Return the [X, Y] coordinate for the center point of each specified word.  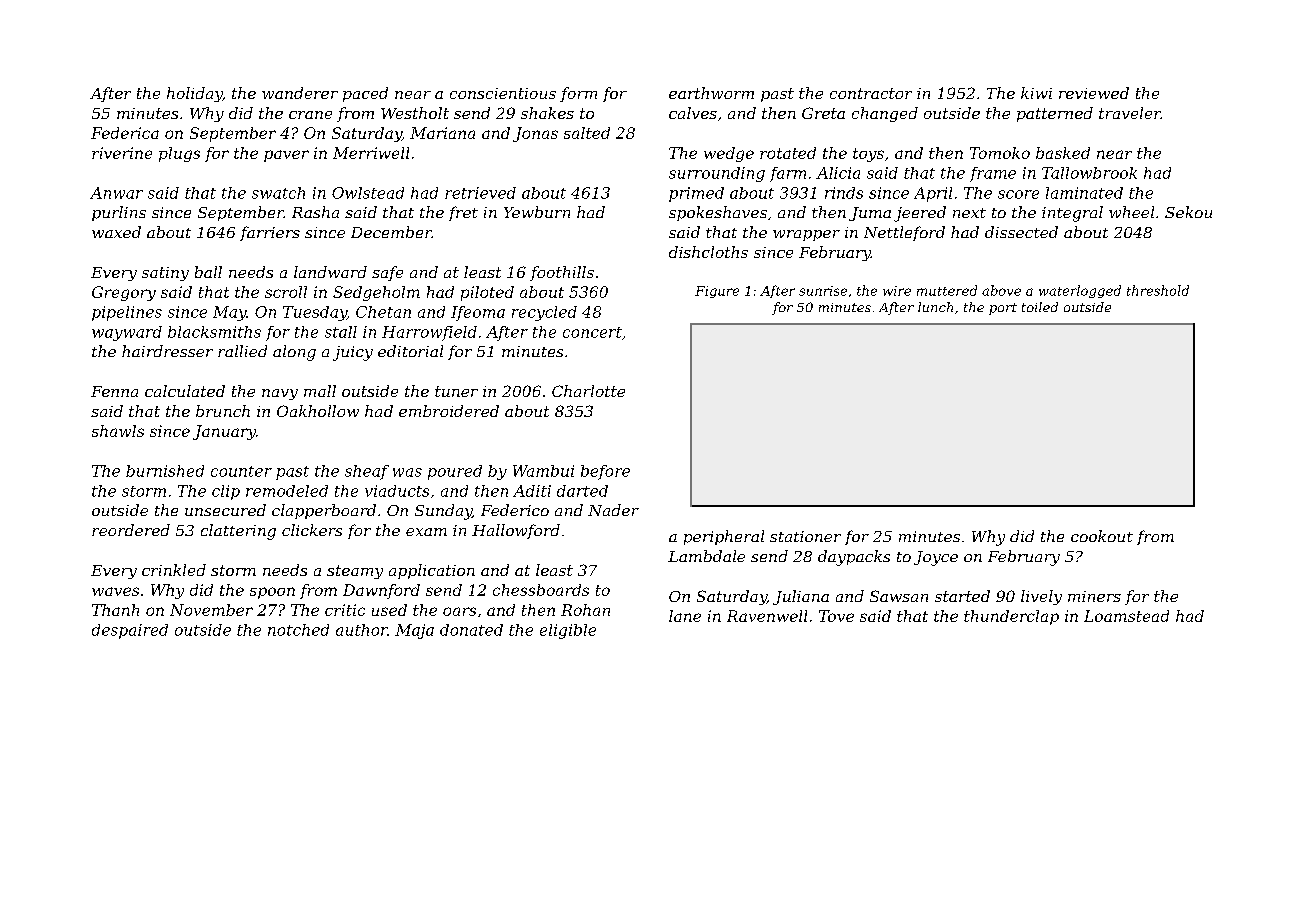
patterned [1055, 114]
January [224, 432]
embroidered [449, 411]
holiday [194, 94]
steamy [355, 572]
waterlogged [1080, 291]
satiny [165, 274]
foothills [562, 273]
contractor [871, 93]
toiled [1040, 307]
